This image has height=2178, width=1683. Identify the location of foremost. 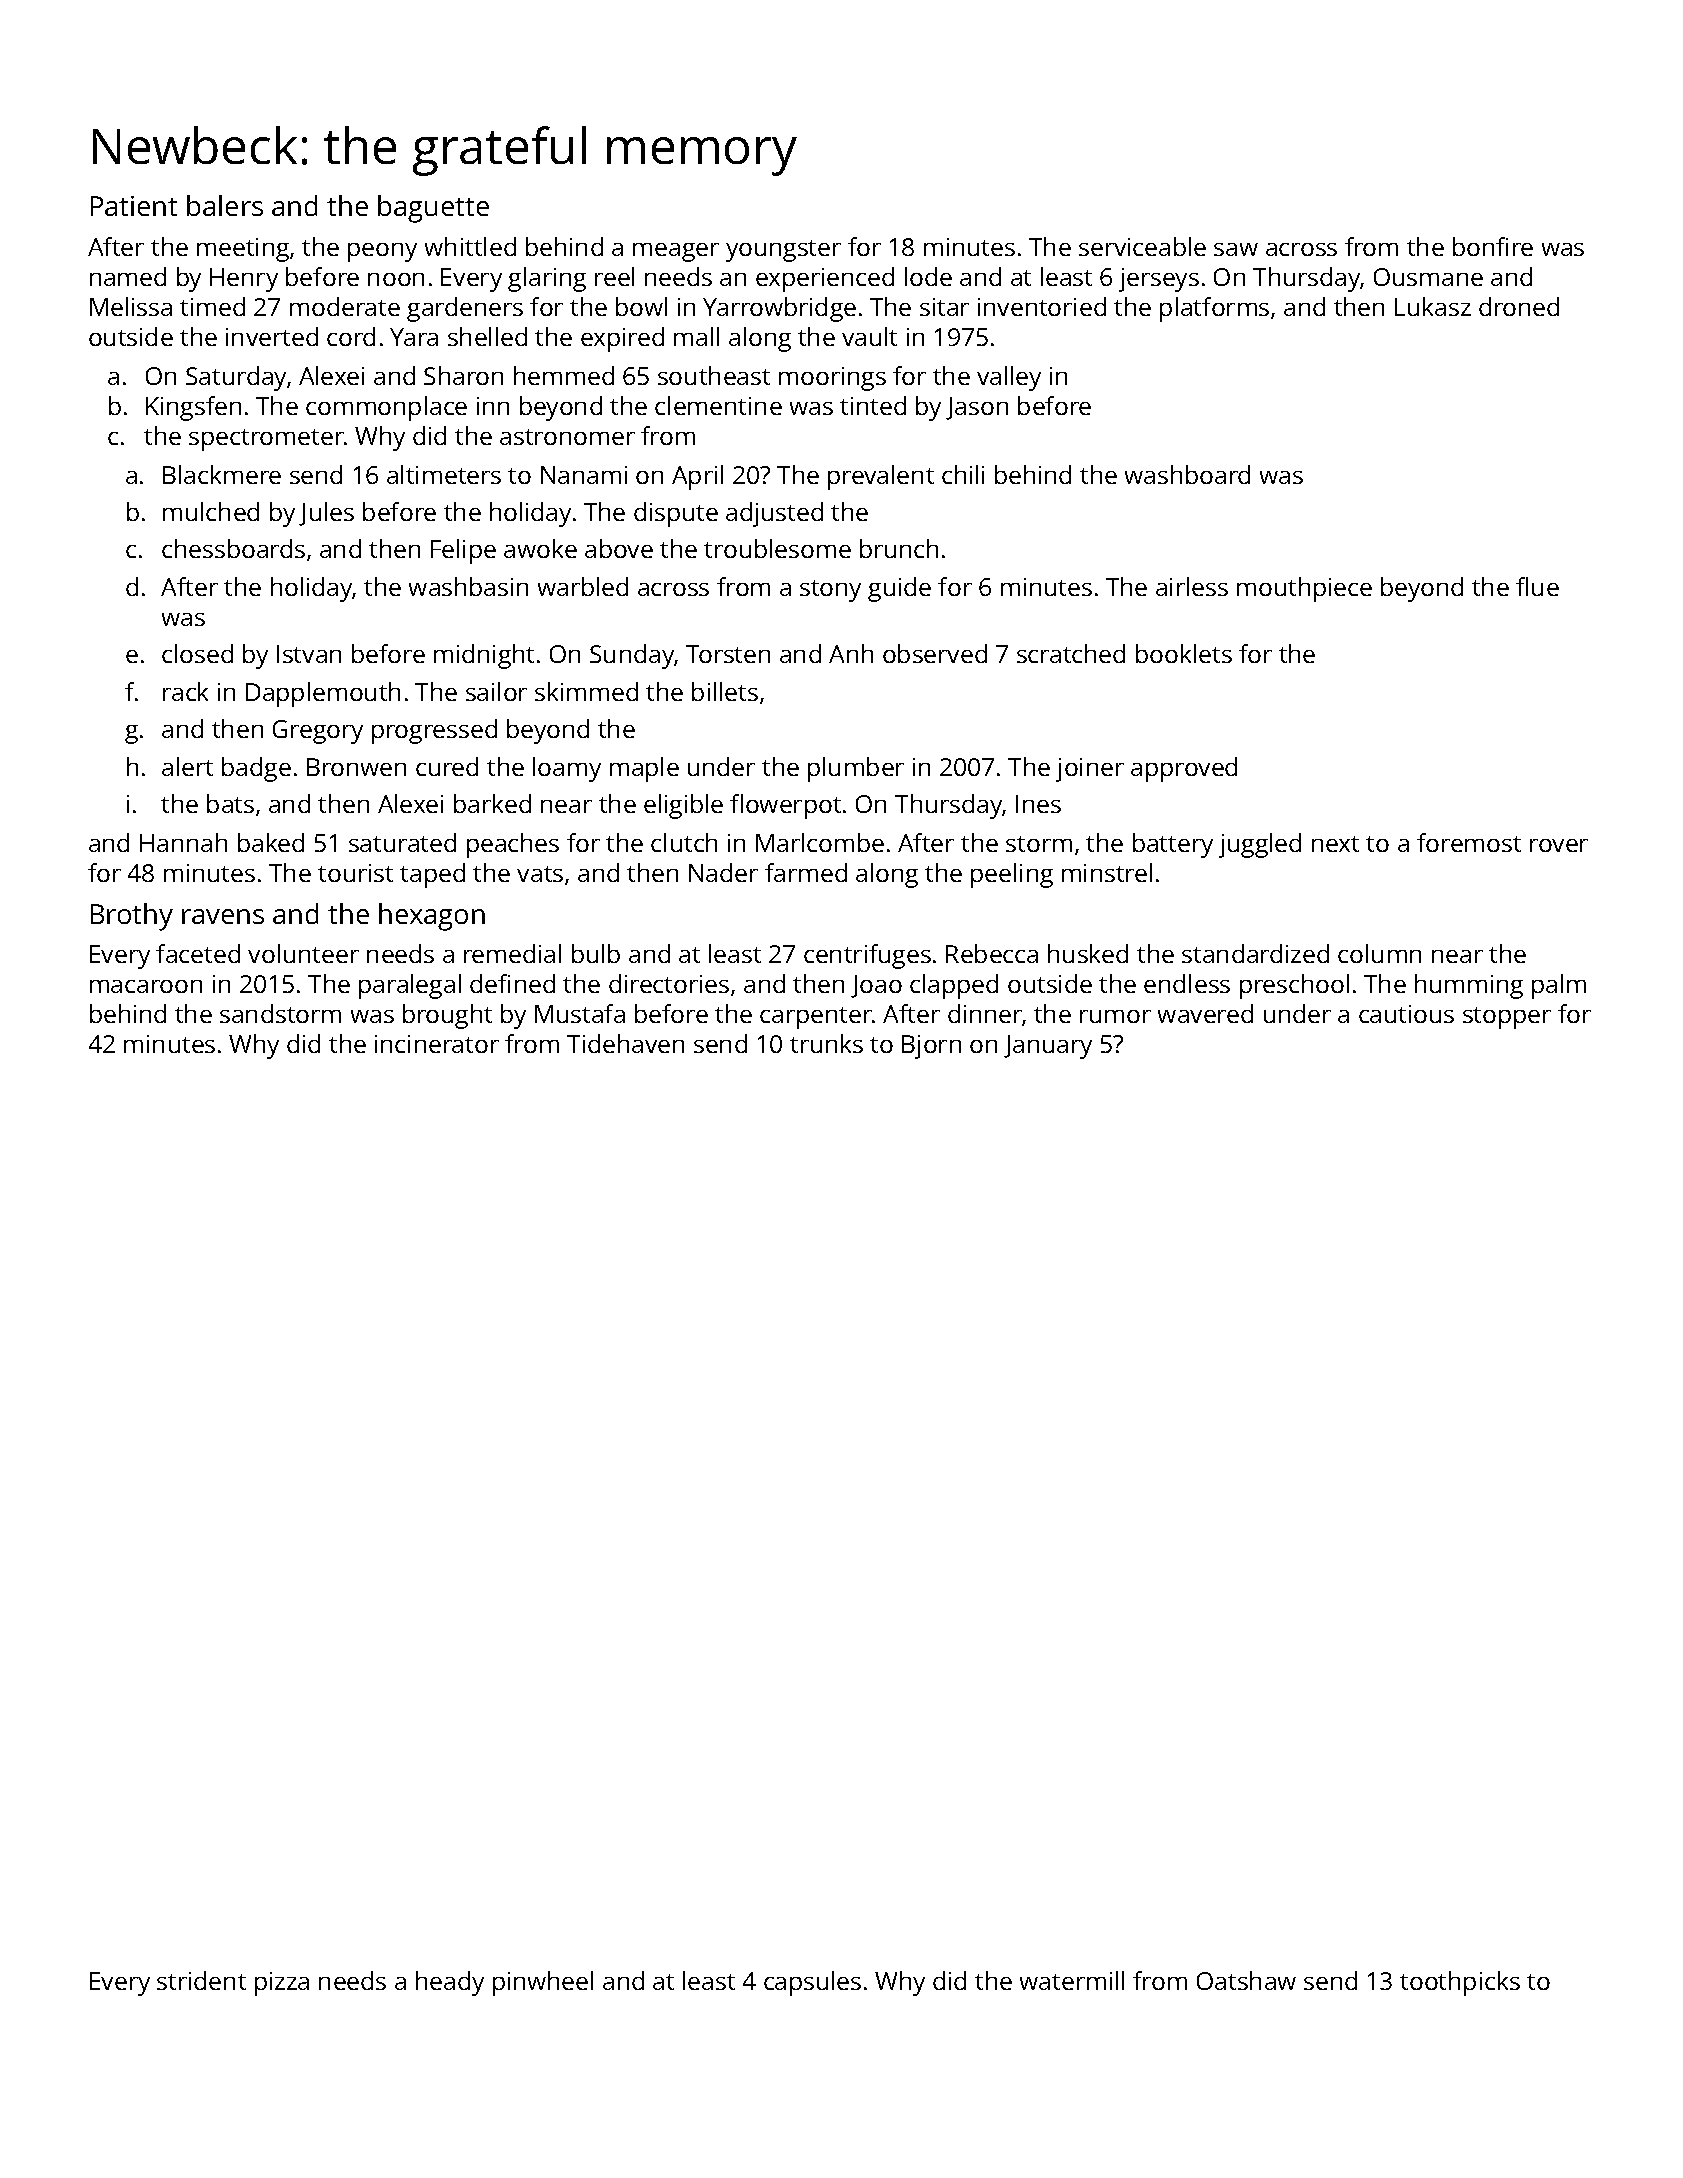
(1469, 842).
